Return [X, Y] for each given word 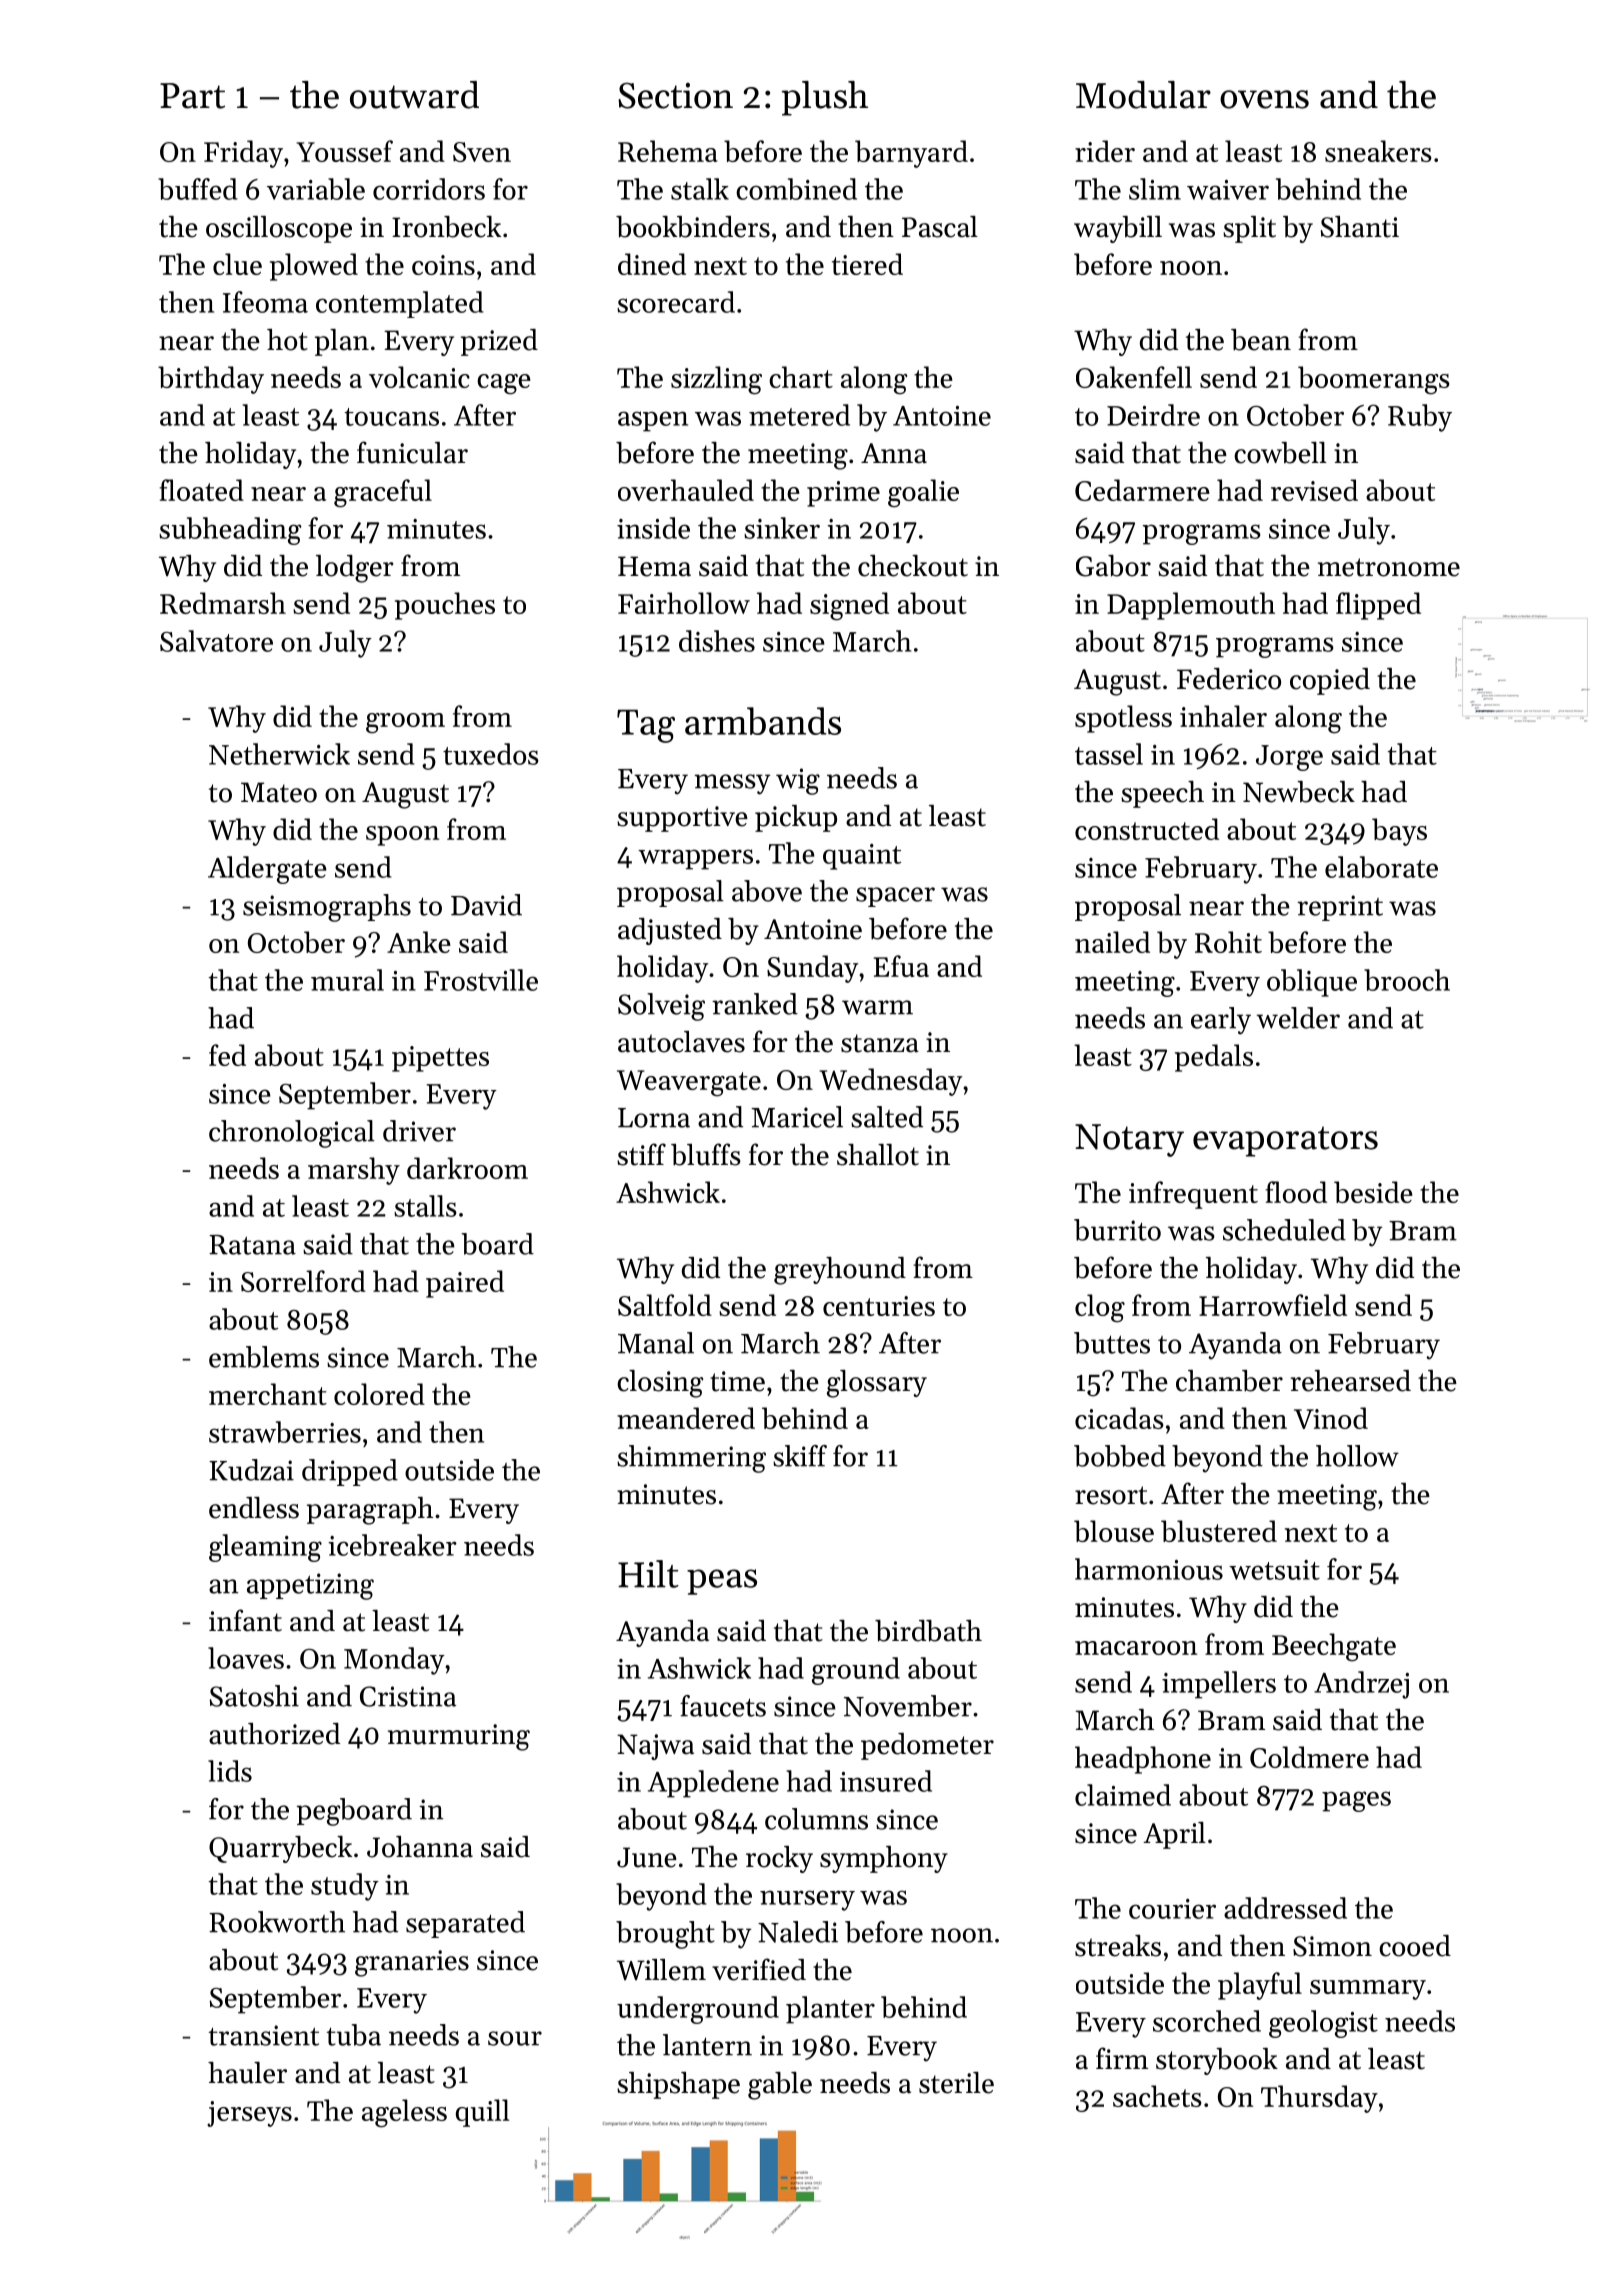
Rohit [1228, 942]
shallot [878, 1155]
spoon [402, 836]
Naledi [798, 1932]
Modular [1143, 95]
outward [414, 95]
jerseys [249, 2114]
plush [824, 98]
